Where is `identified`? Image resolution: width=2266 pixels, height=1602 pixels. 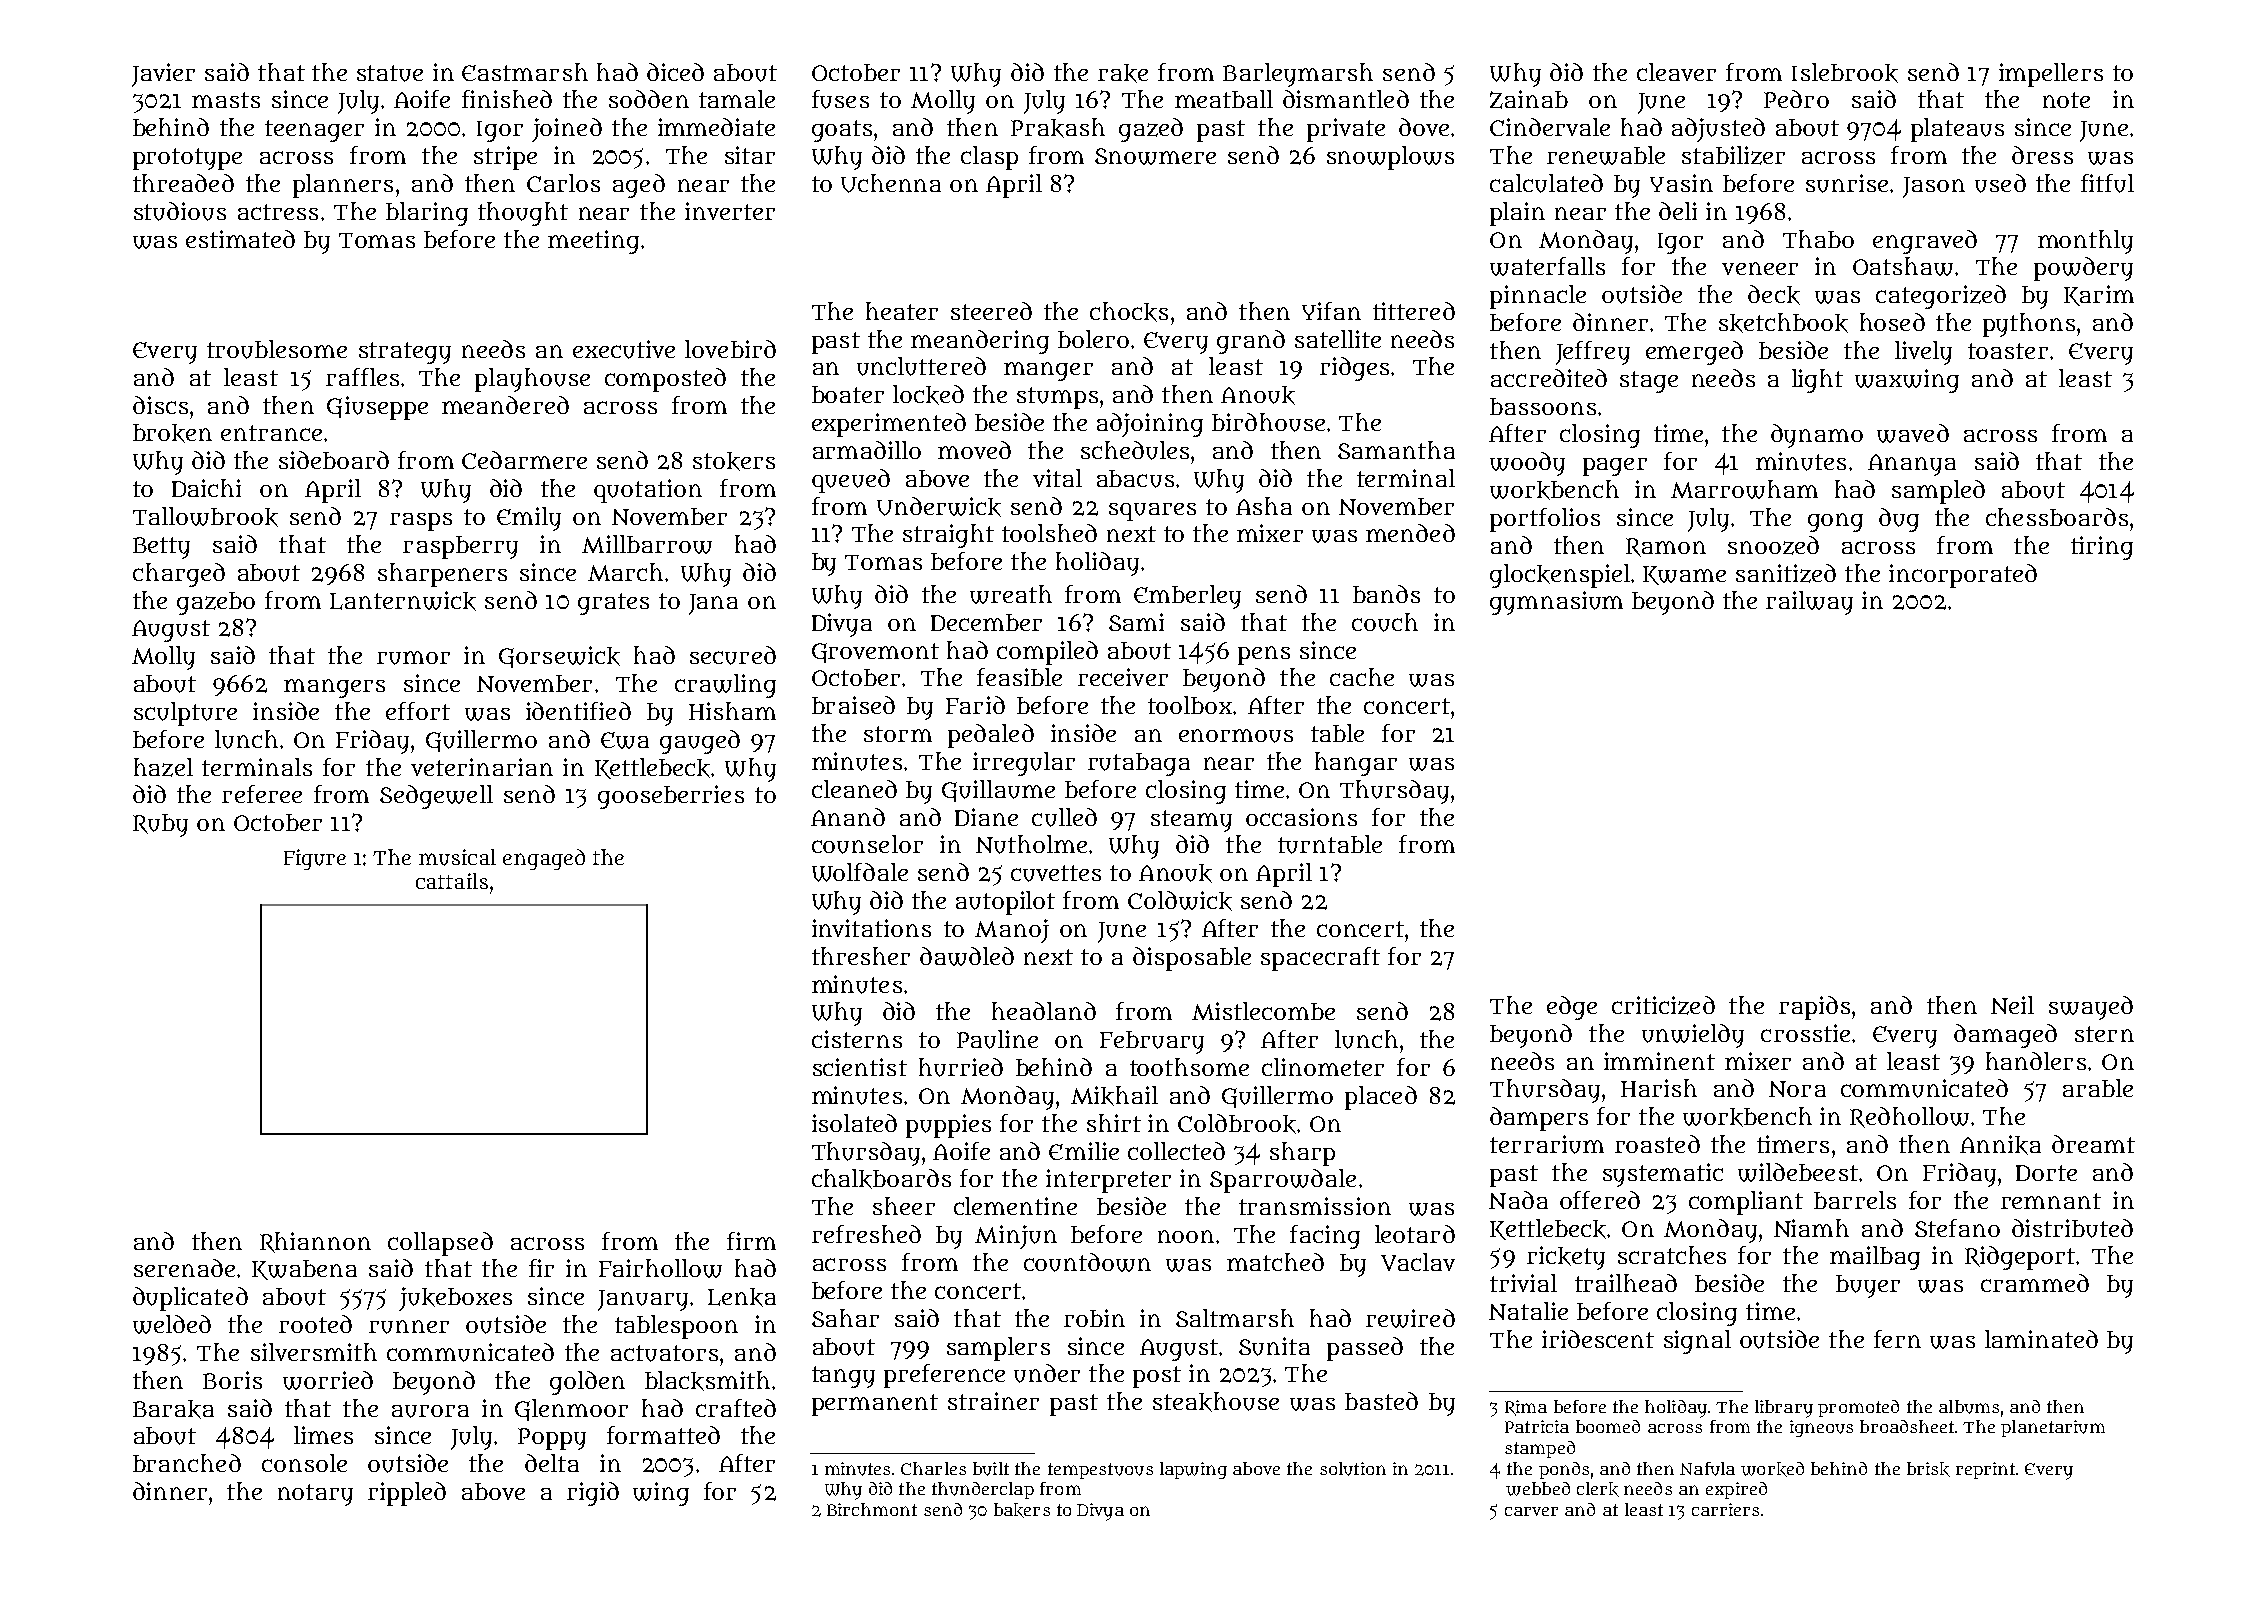 identified is located at coordinates (578, 711).
